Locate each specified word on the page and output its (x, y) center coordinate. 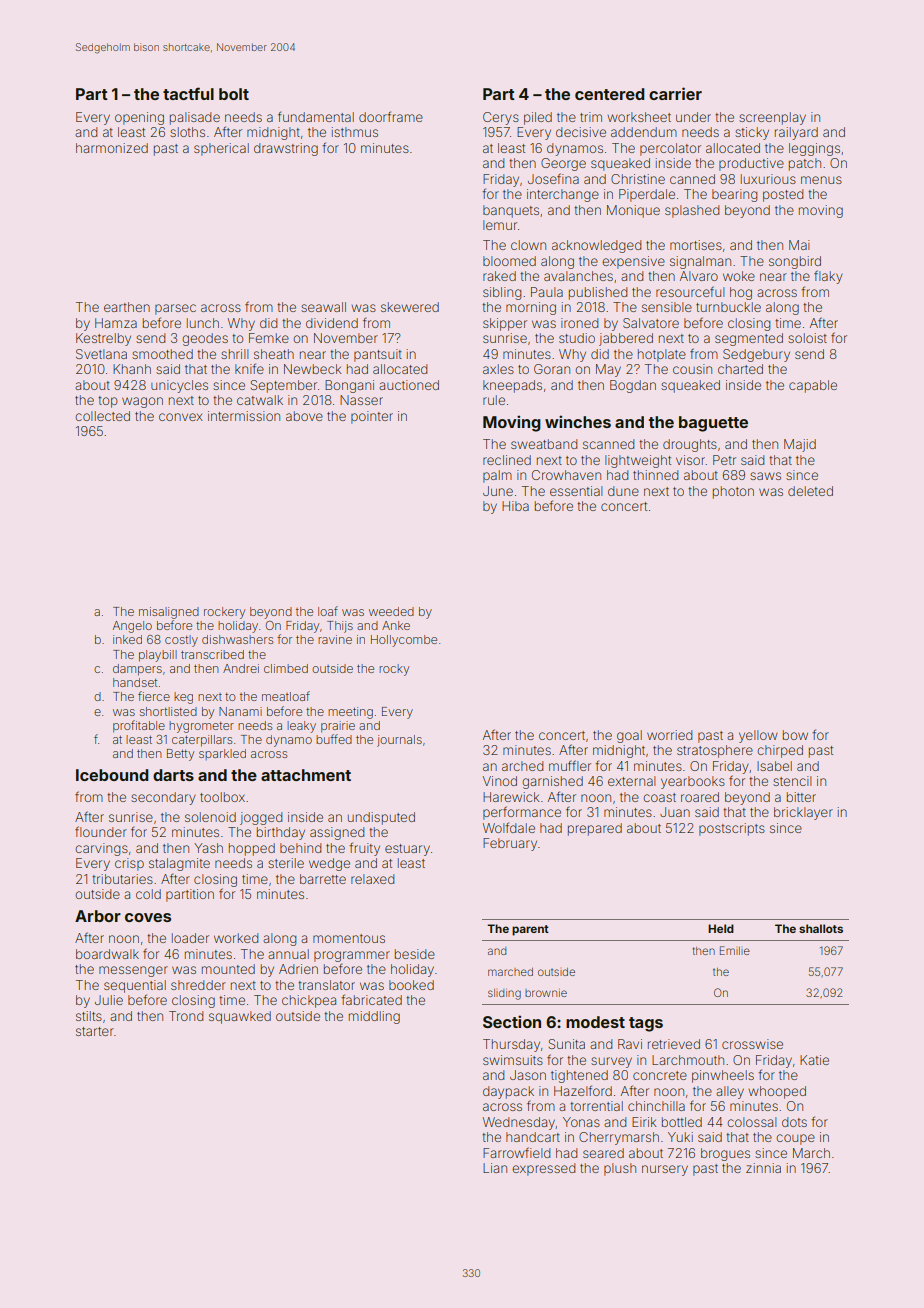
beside (415, 954)
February (510, 844)
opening (139, 118)
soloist (807, 338)
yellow (758, 736)
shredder (198, 985)
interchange (563, 195)
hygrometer (201, 727)
